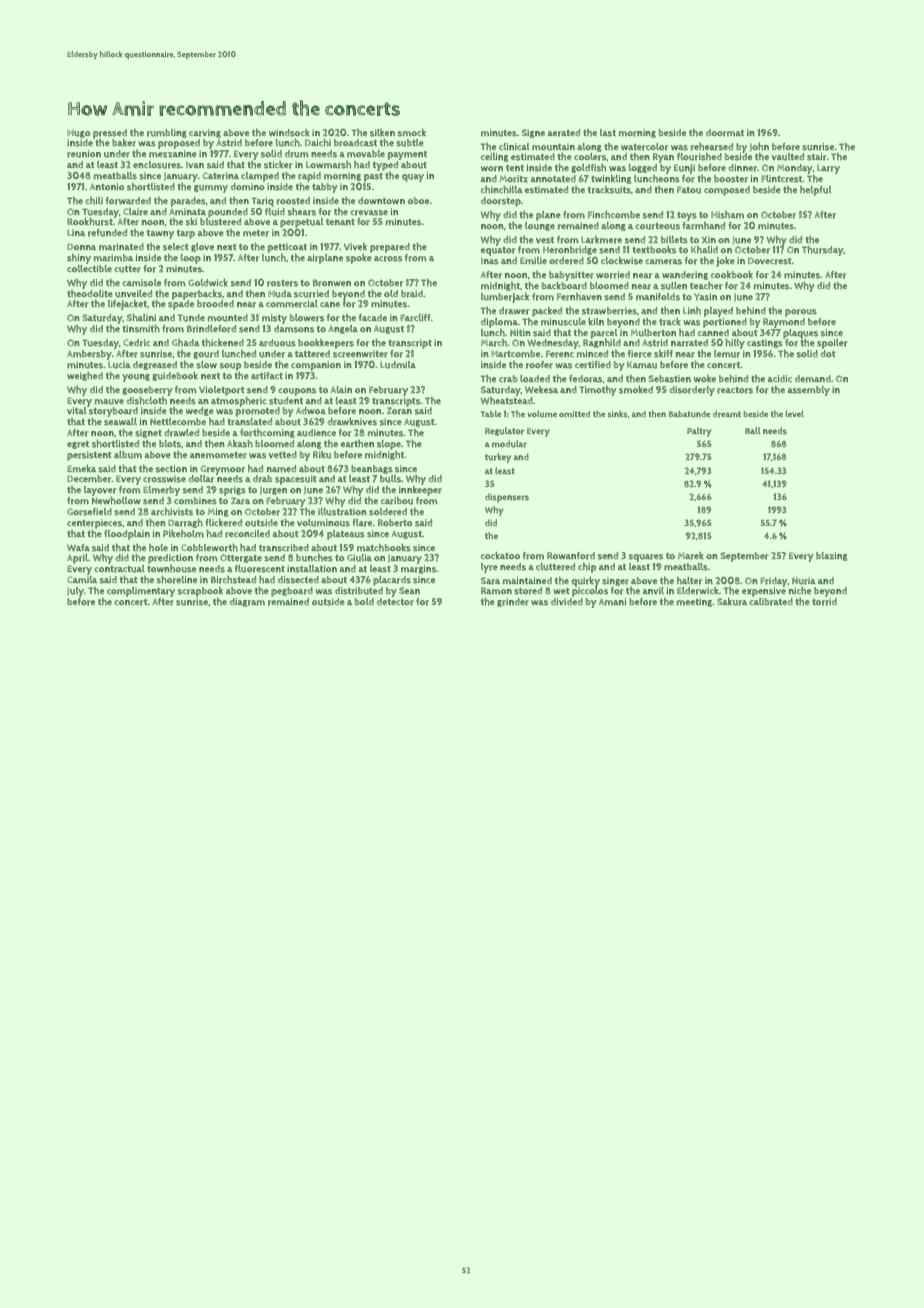 This screenshot has width=924, height=1308. Describe the element at coordinates (561, 591) in the screenshot. I see `wet` at that location.
